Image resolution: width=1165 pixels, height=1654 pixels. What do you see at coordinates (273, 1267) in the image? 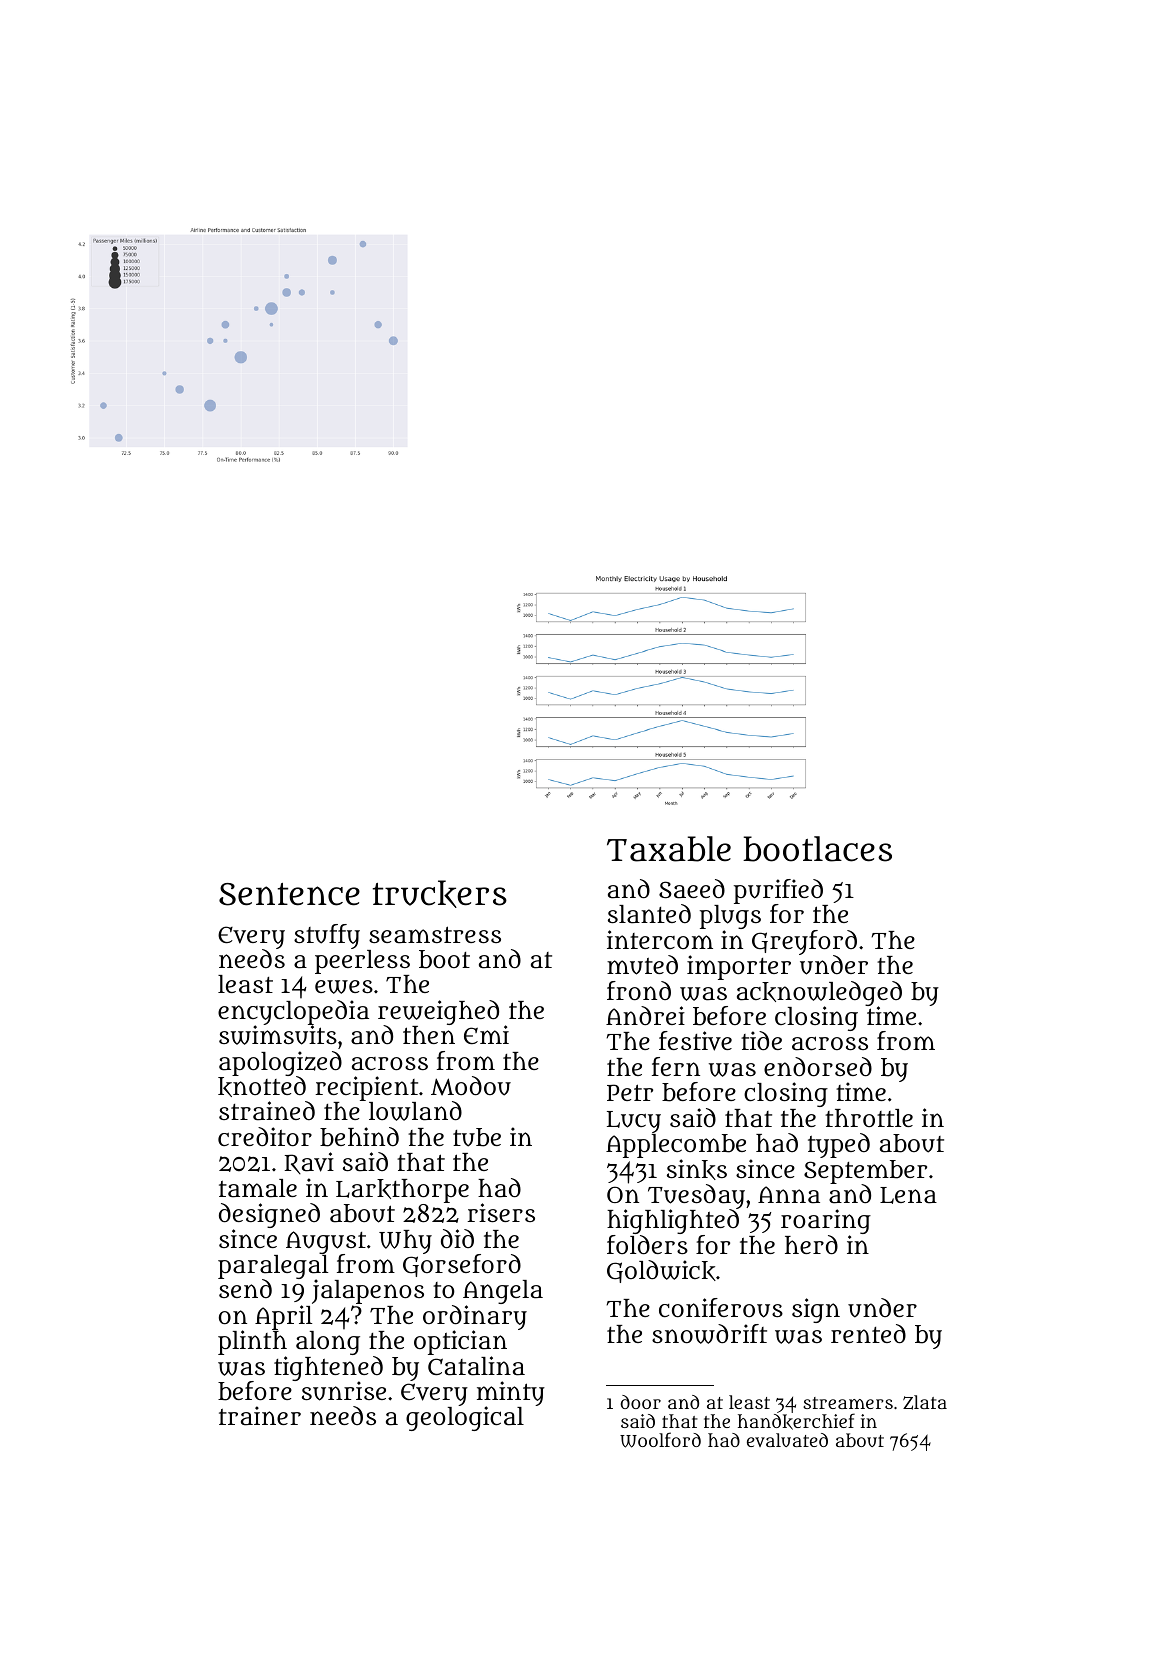
I see `paralegal` at bounding box center [273, 1267].
